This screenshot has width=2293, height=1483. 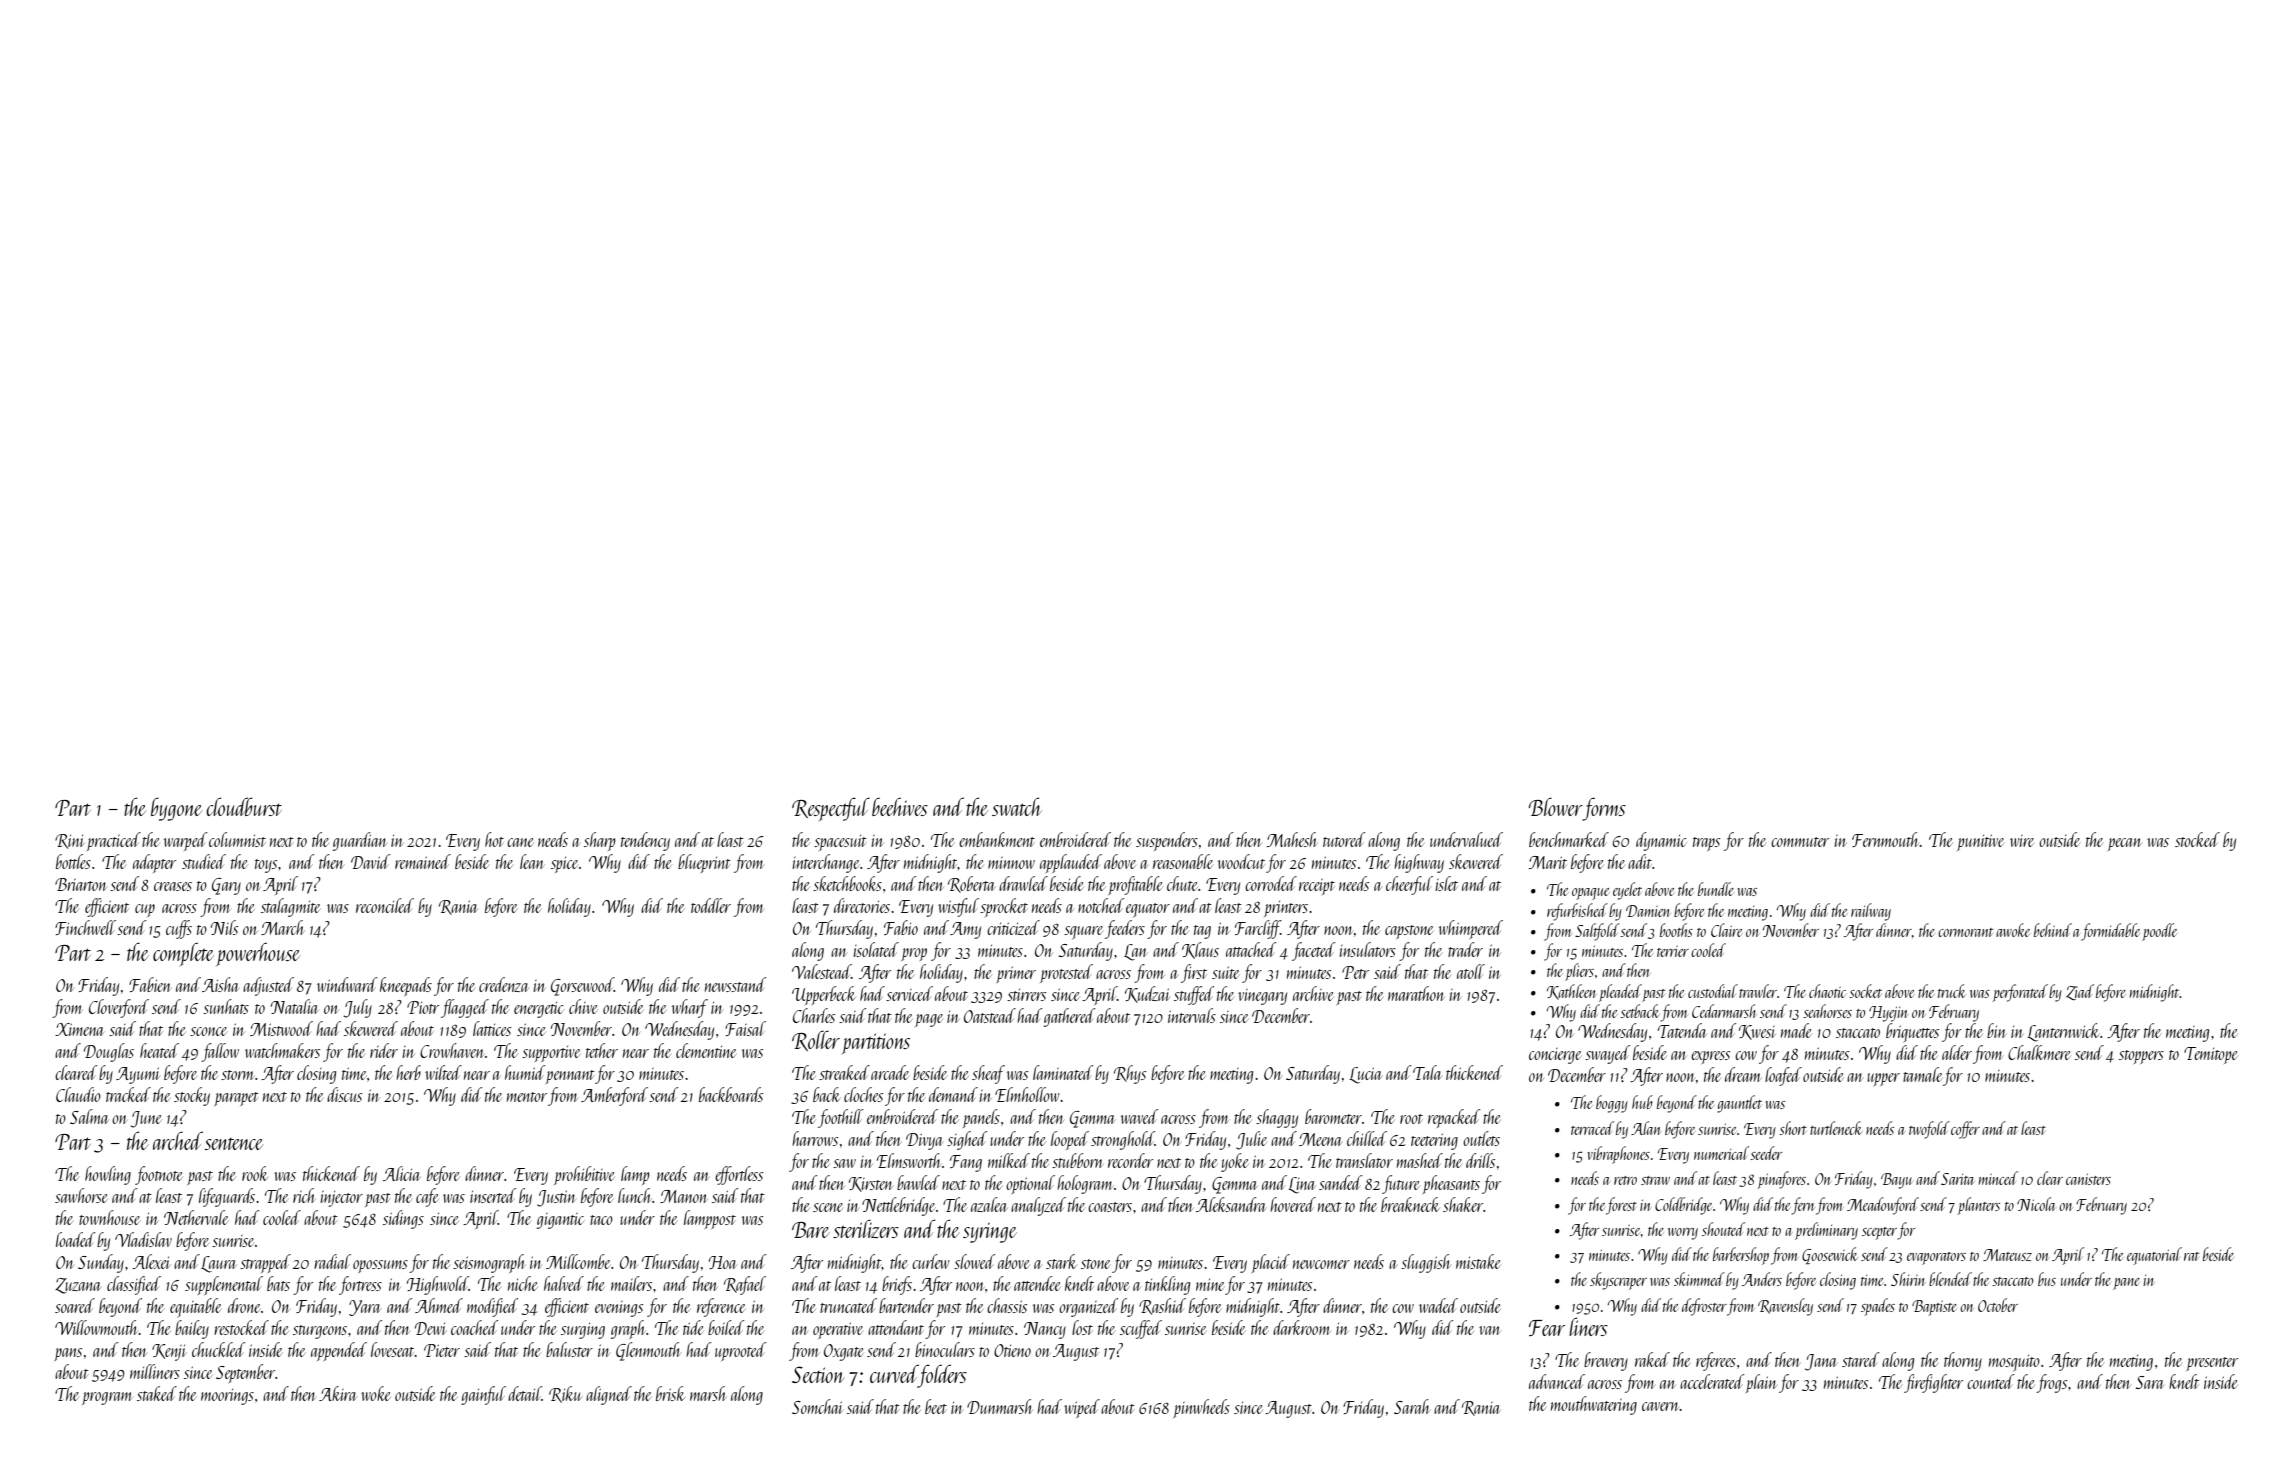 What do you see at coordinates (1604, 809) in the screenshot?
I see `forms` at bounding box center [1604, 809].
